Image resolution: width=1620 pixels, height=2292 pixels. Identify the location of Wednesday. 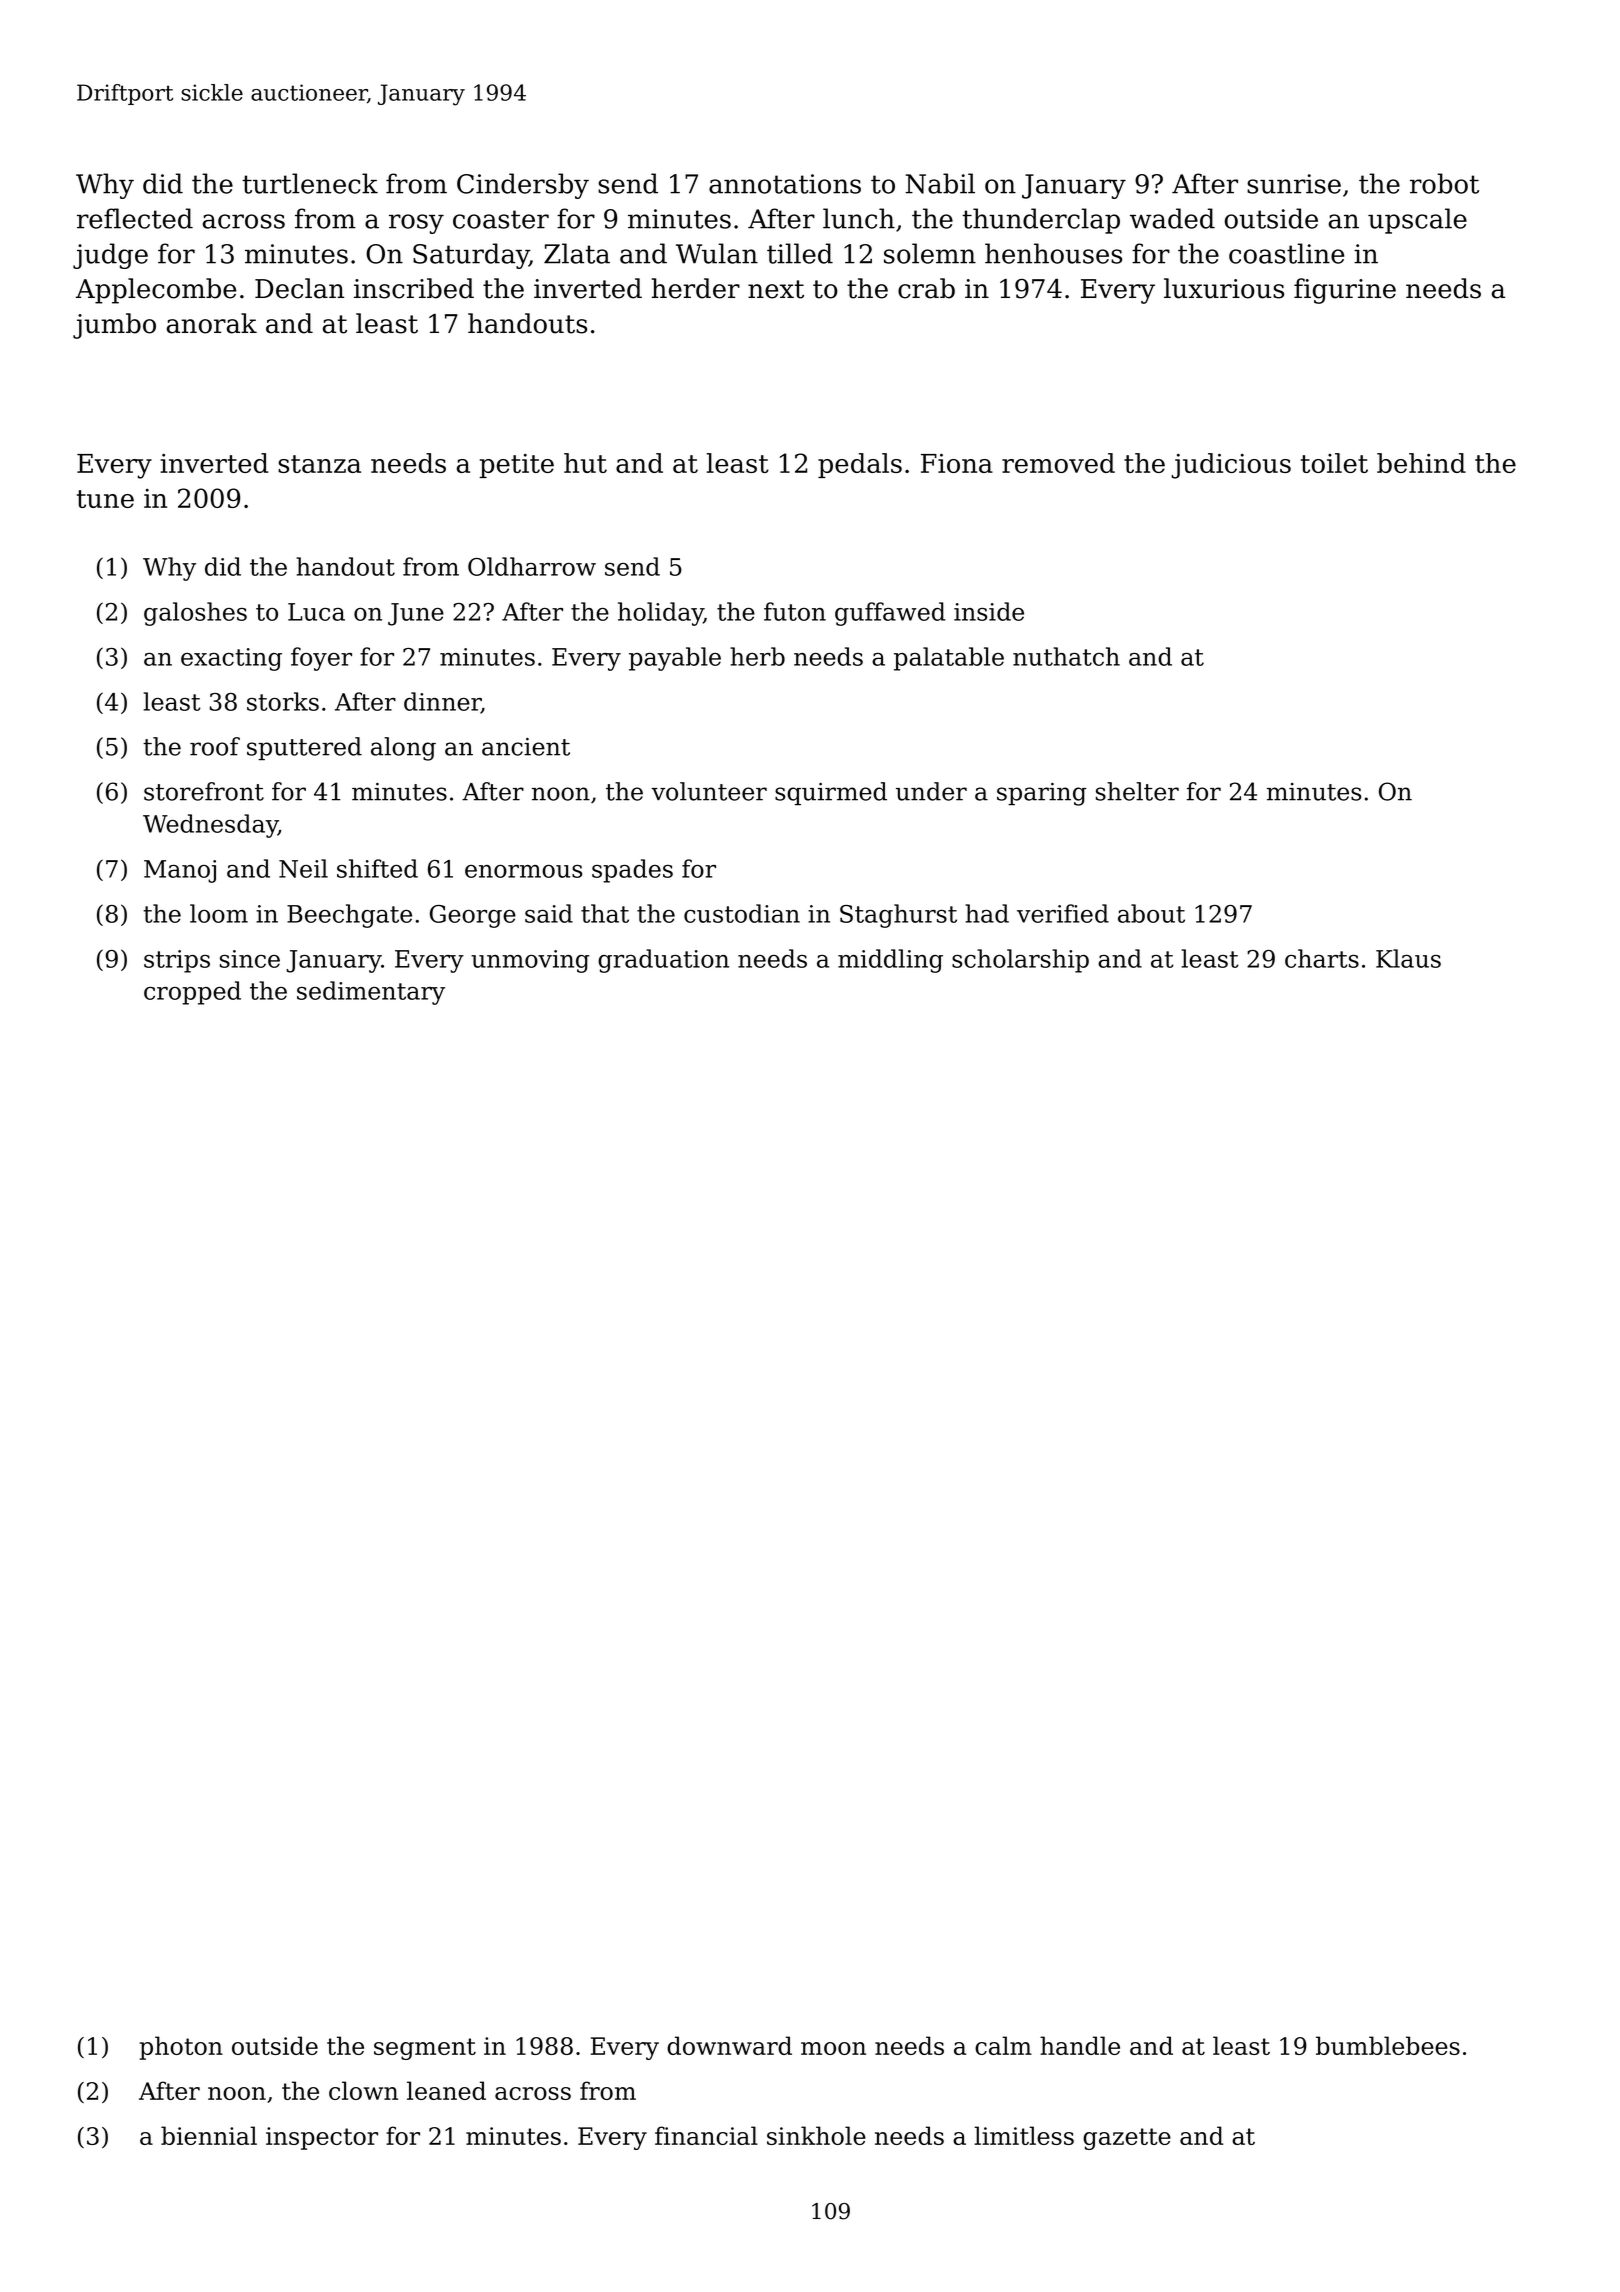
(210, 826).
